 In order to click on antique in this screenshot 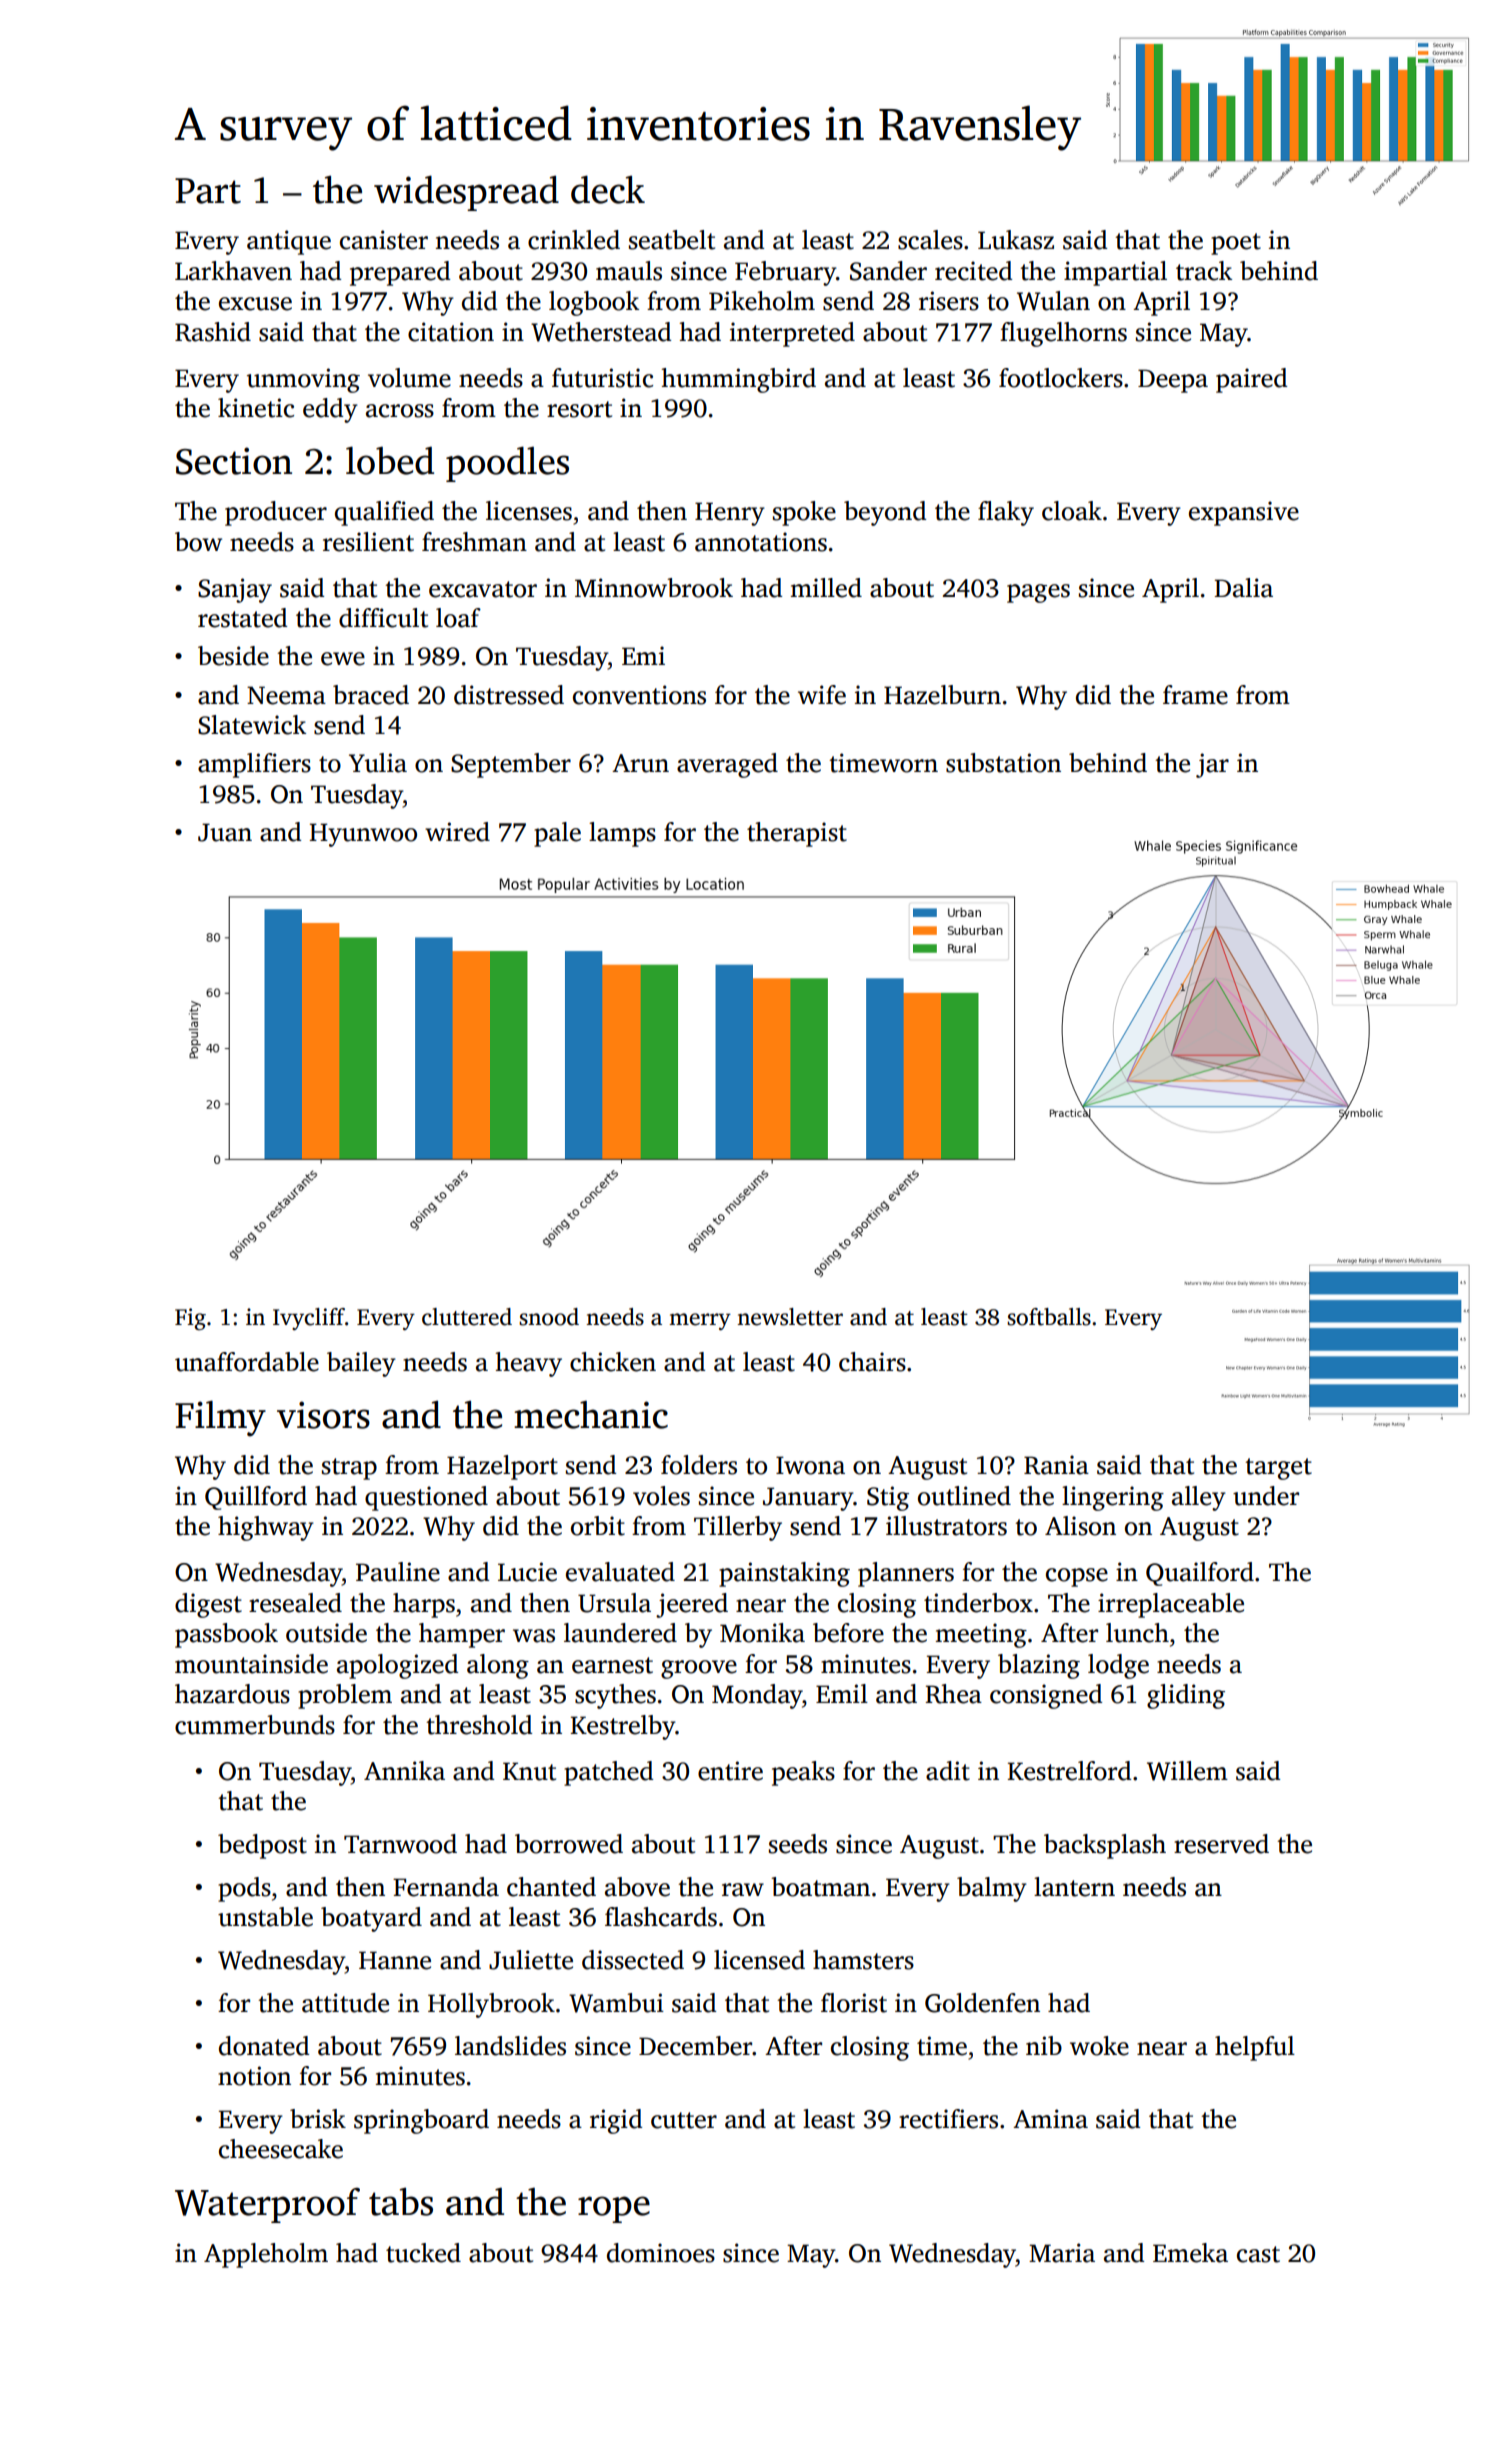, I will do `click(289, 242)`.
